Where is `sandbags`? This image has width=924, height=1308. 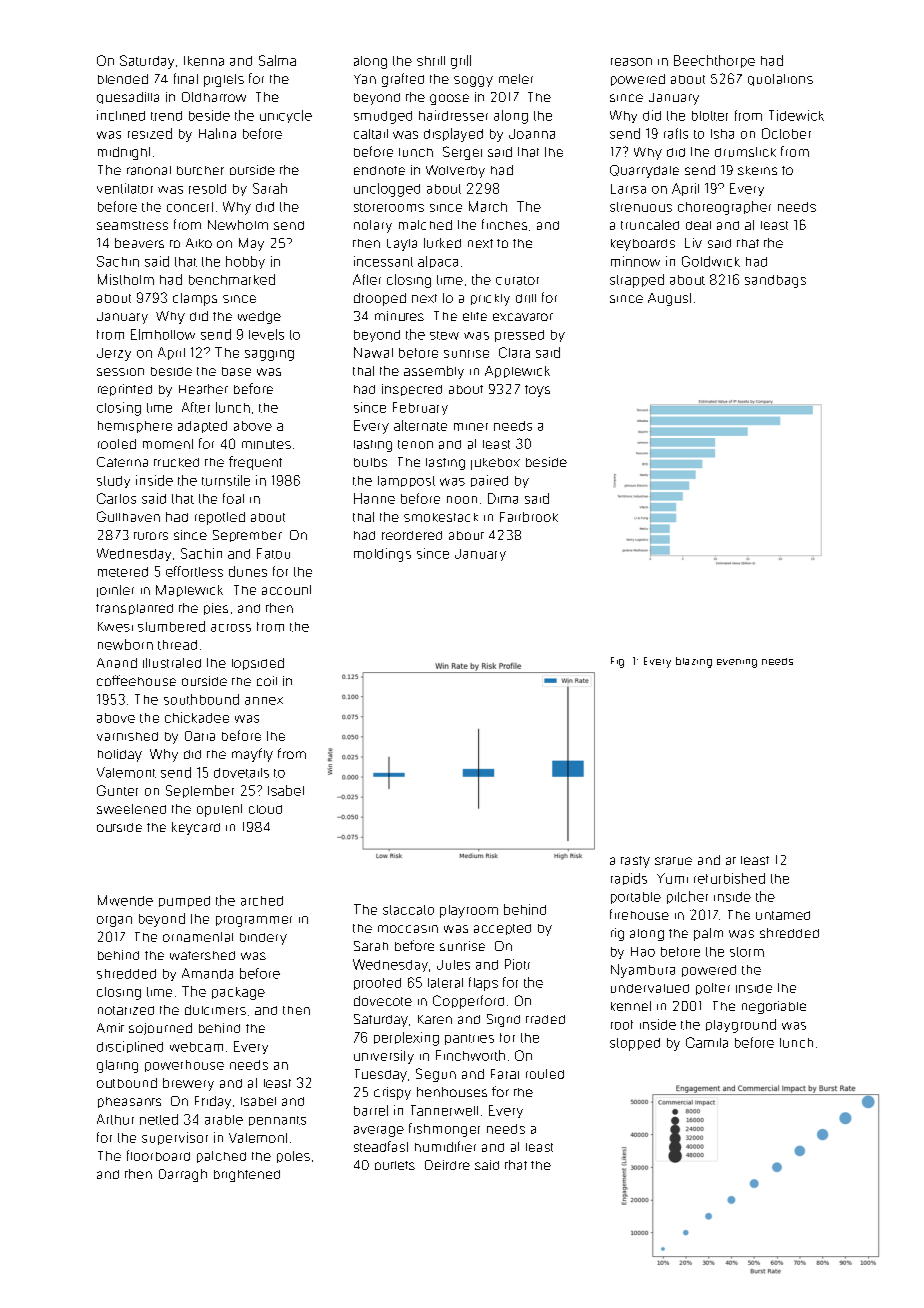 sandbags is located at coordinates (775, 281).
